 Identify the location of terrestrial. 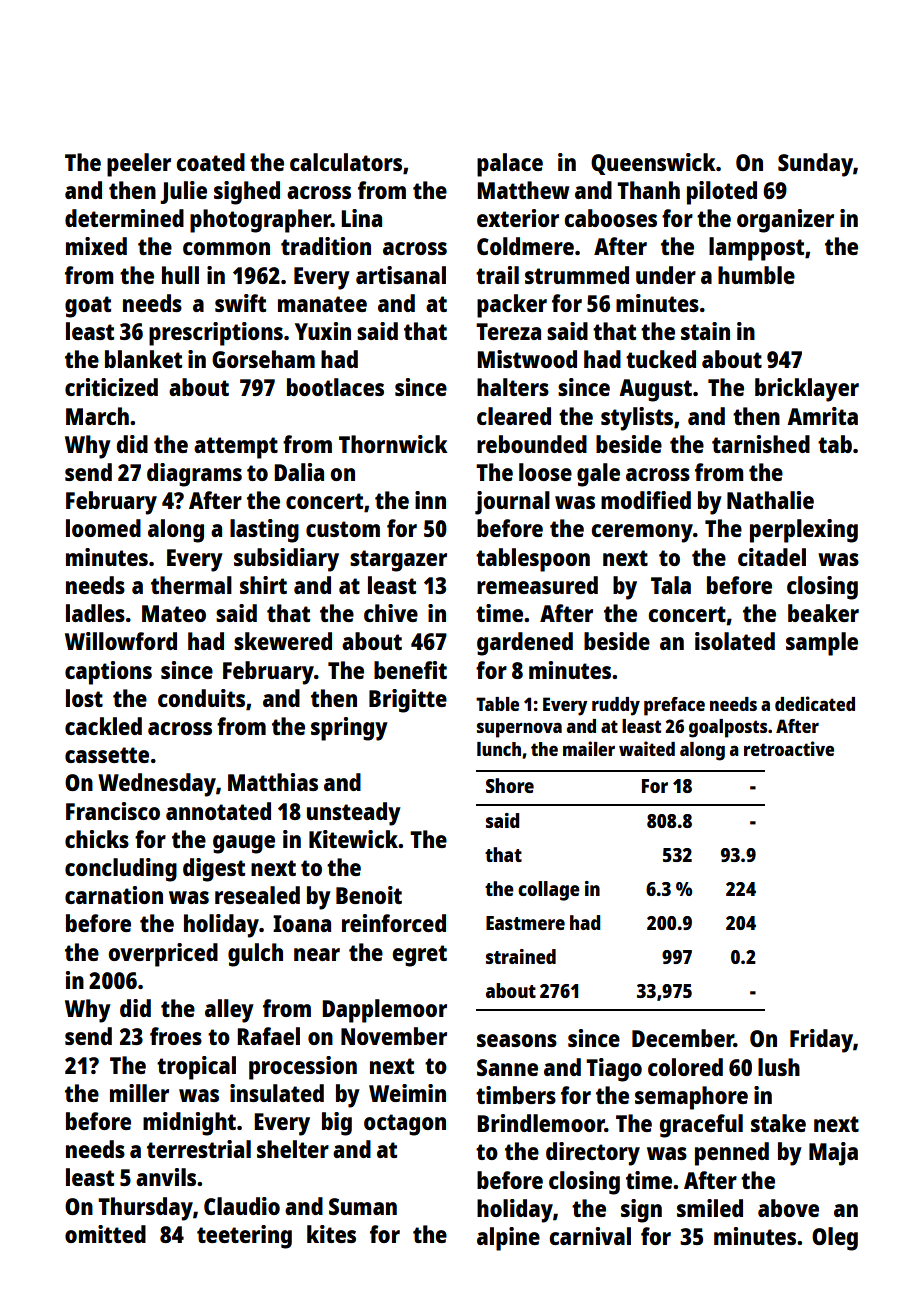
(199, 1149).
